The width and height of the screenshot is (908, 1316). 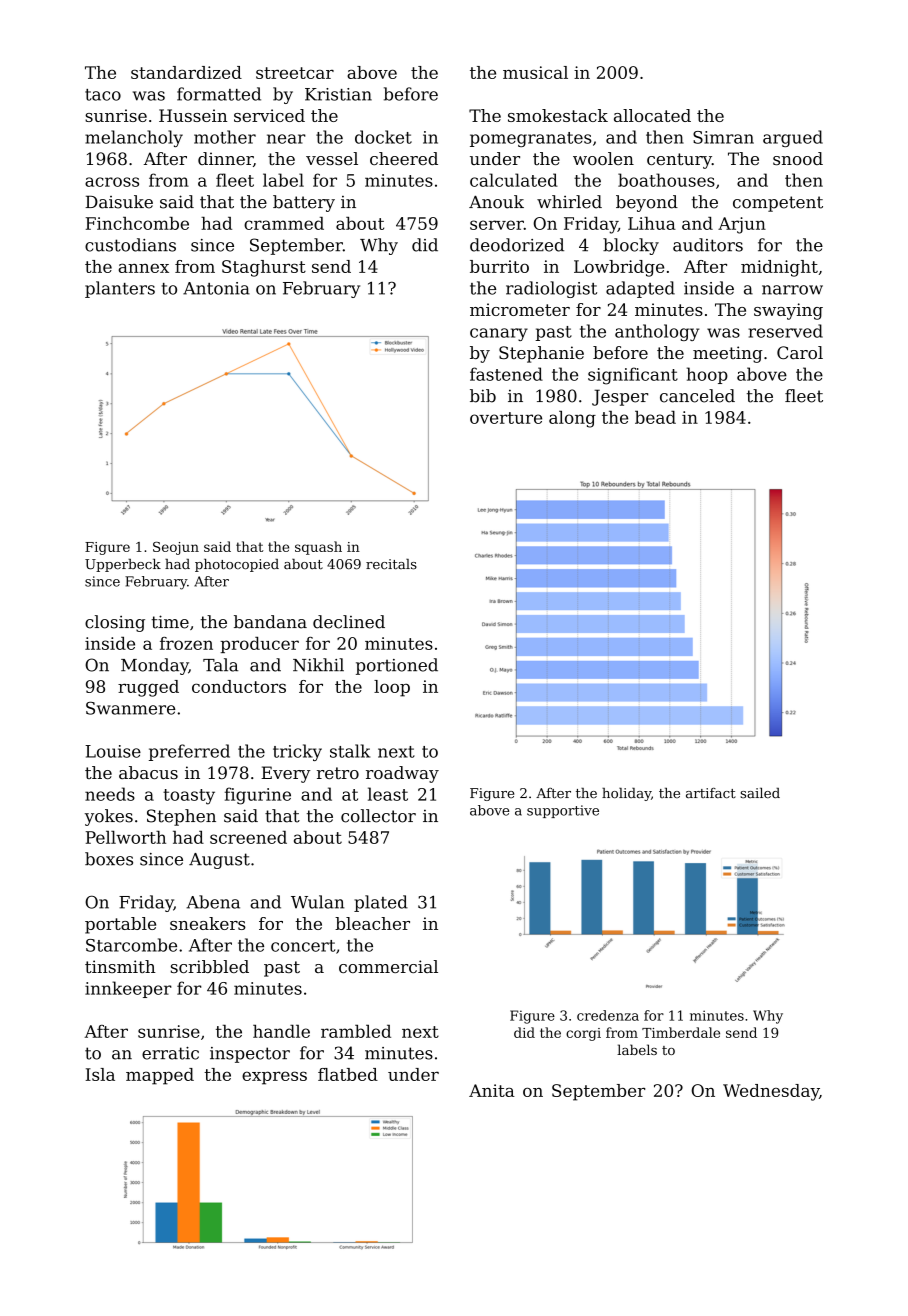 I want to click on Isla, so click(x=100, y=1074).
